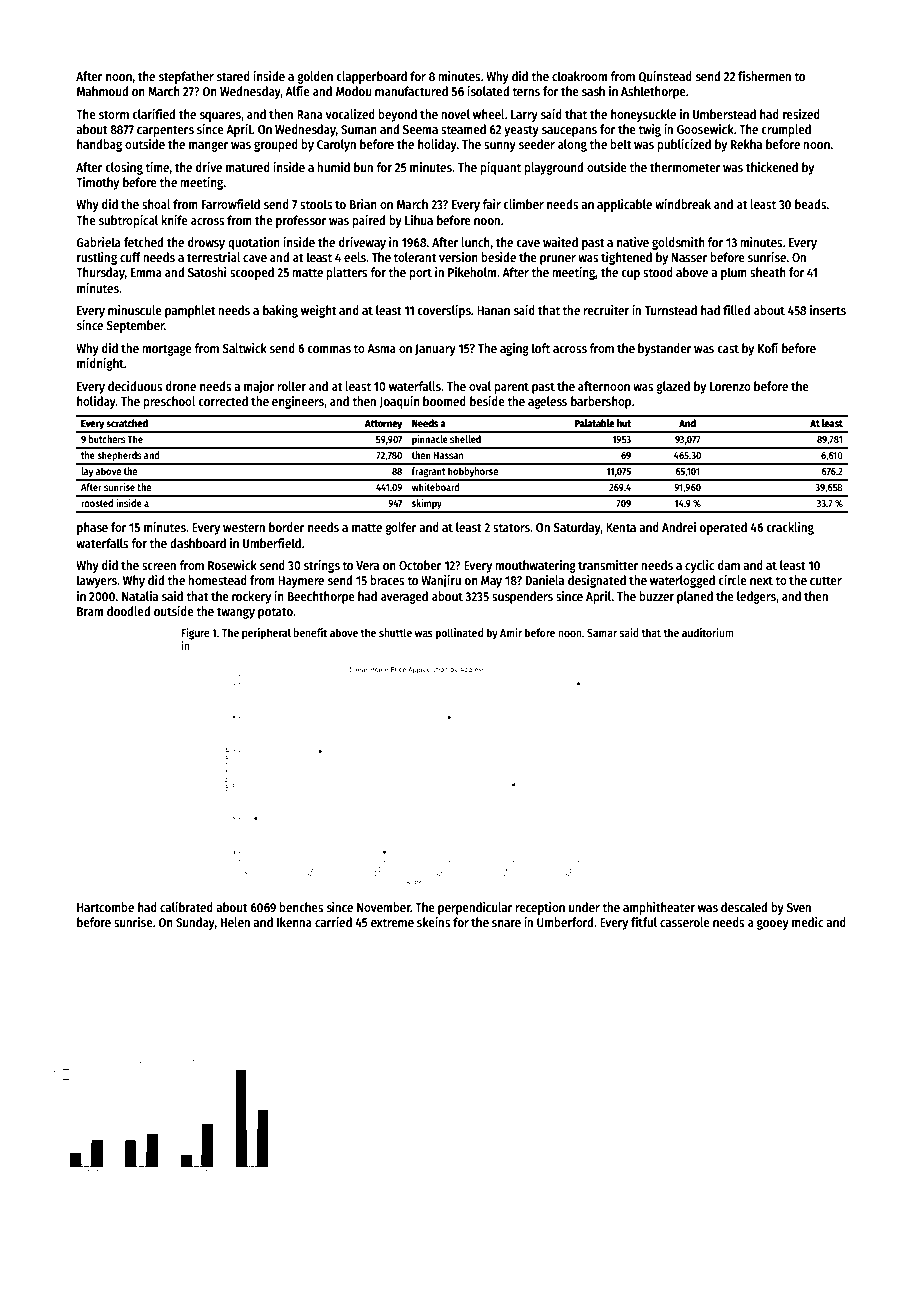 Image resolution: width=924 pixels, height=1308 pixels. What do you see at coordinates (665, 77) in the page?
I see `Quinstead` at bounding box center [665, 77].
